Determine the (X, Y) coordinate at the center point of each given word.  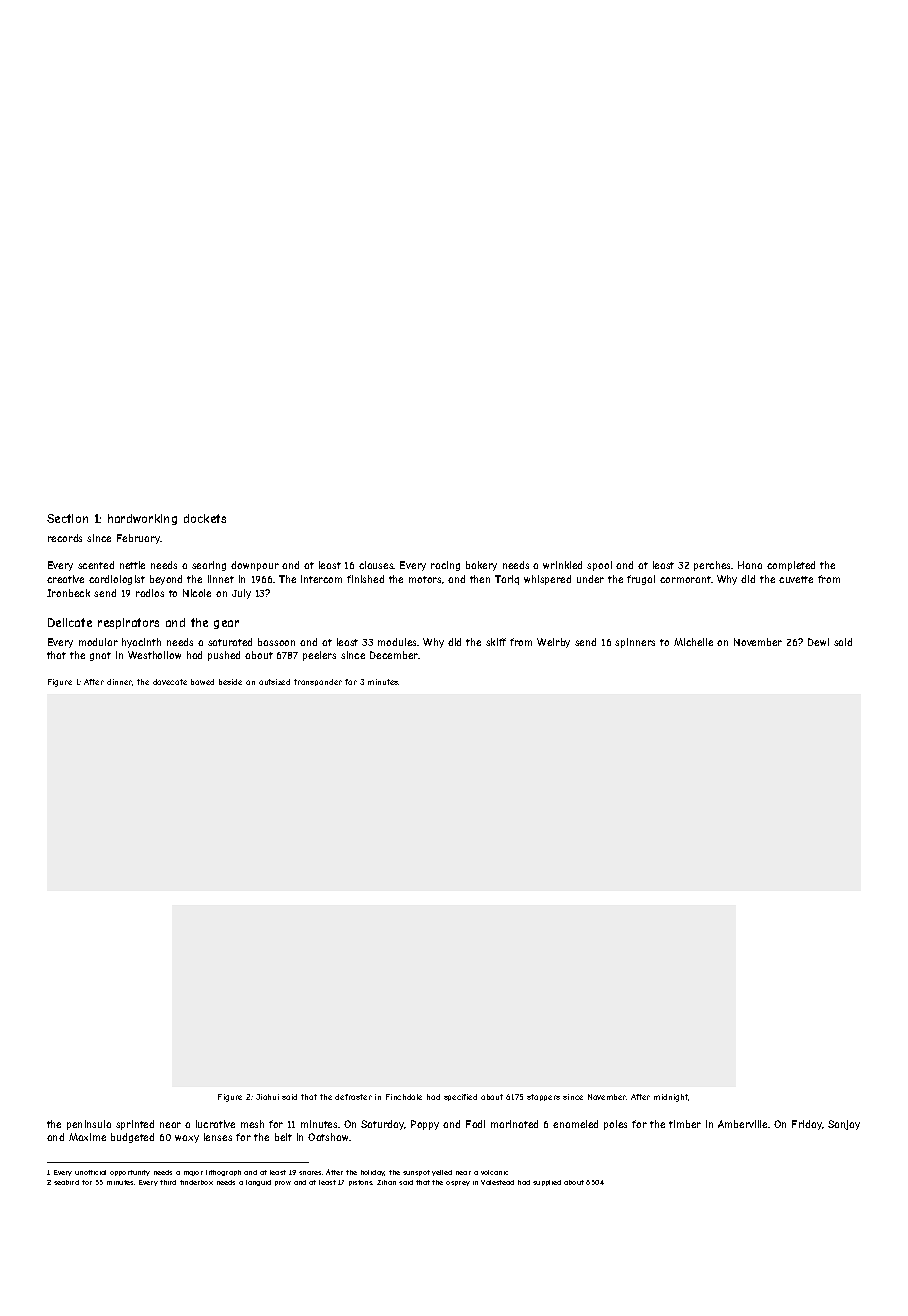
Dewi (818, 642)
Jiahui (267, 1097)
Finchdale (404, 1097)
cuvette (796, 579)
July (241, 594)
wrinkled (562, 565)
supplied (547, 1183)
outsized (274, 682)
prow (283, 1183)
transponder (318, 682)
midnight (671, 1098)
